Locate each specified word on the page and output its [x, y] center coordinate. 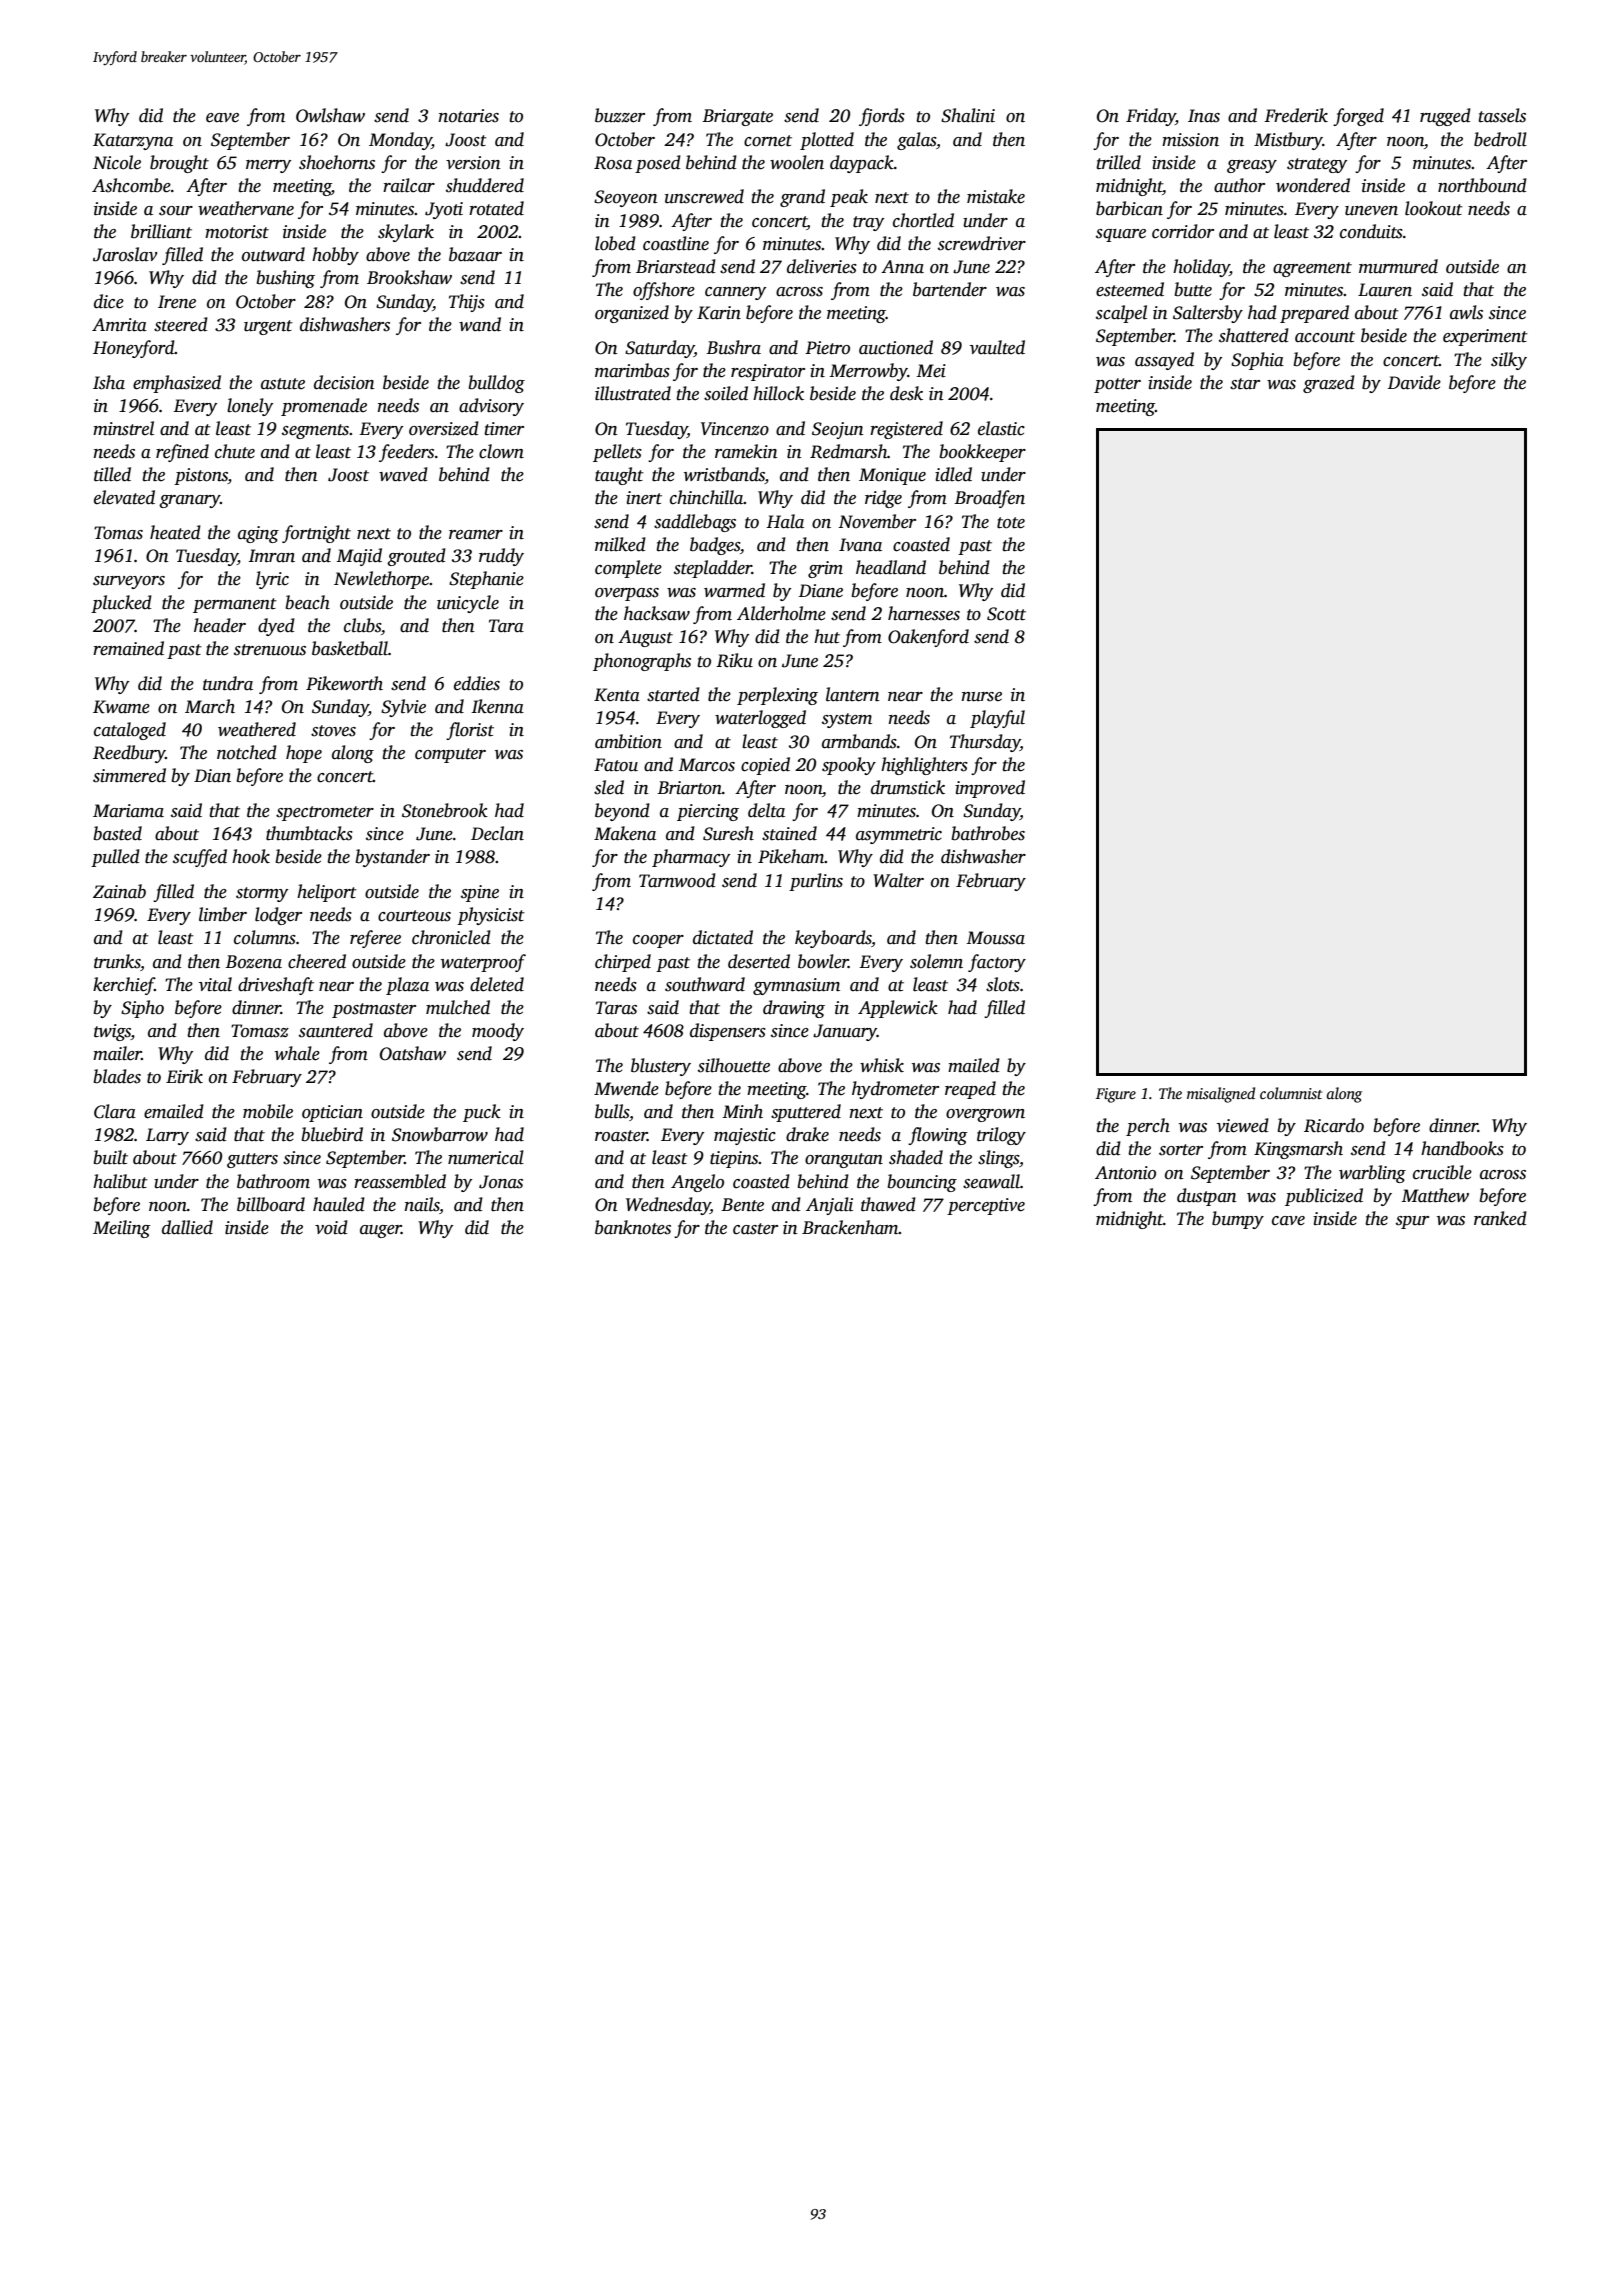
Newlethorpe [382, 580]
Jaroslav [125, 254]
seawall [991, 1181]
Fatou [616, 765]
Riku [734, 660]
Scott [1006, 614]
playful [997, 719]
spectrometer [325, 813]
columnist [1291, 1093]
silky [1509, 361]
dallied [187, 1227]
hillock [778, 393]
